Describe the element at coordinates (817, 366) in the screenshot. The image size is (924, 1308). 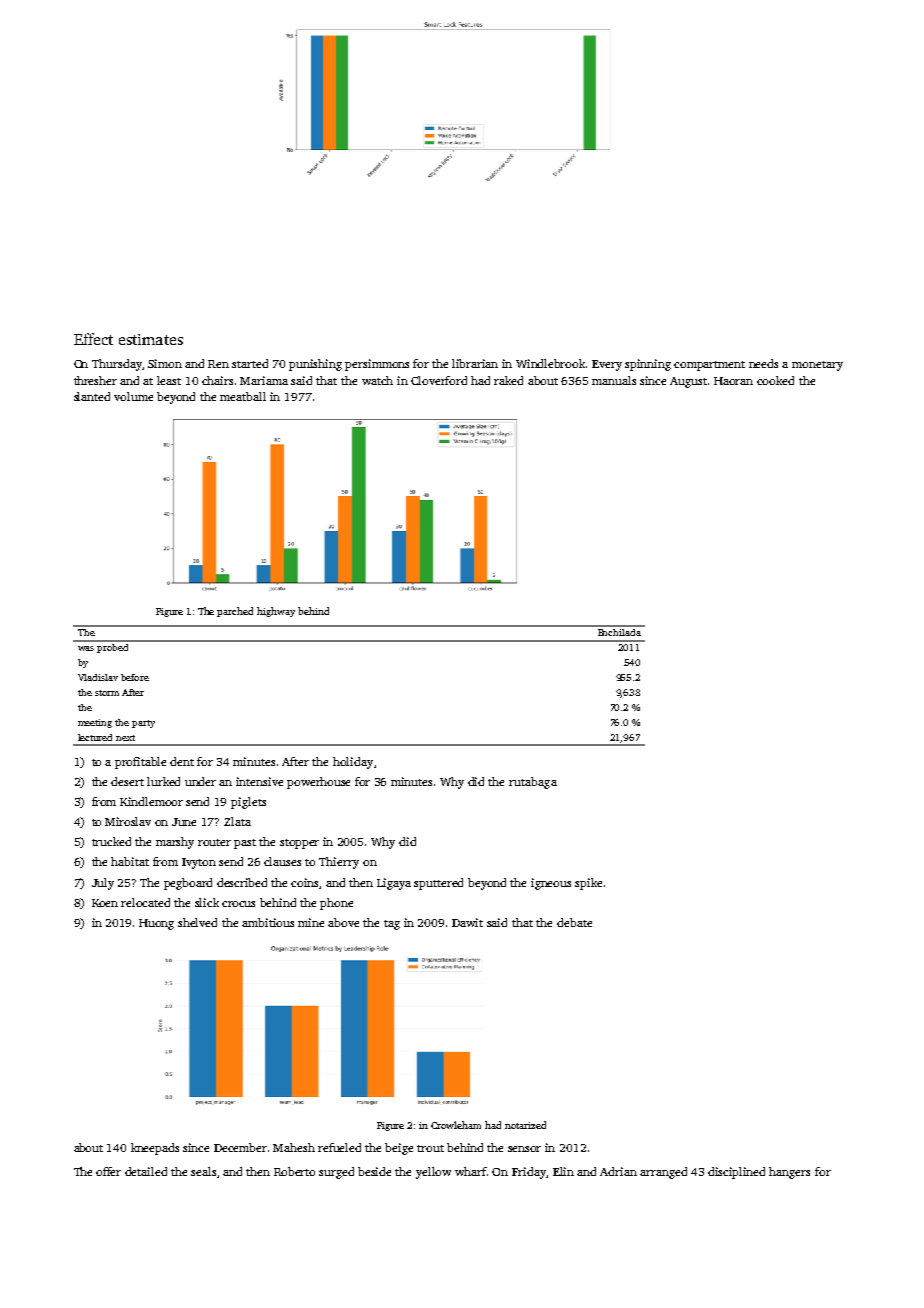
I see `monetary` at that location.
